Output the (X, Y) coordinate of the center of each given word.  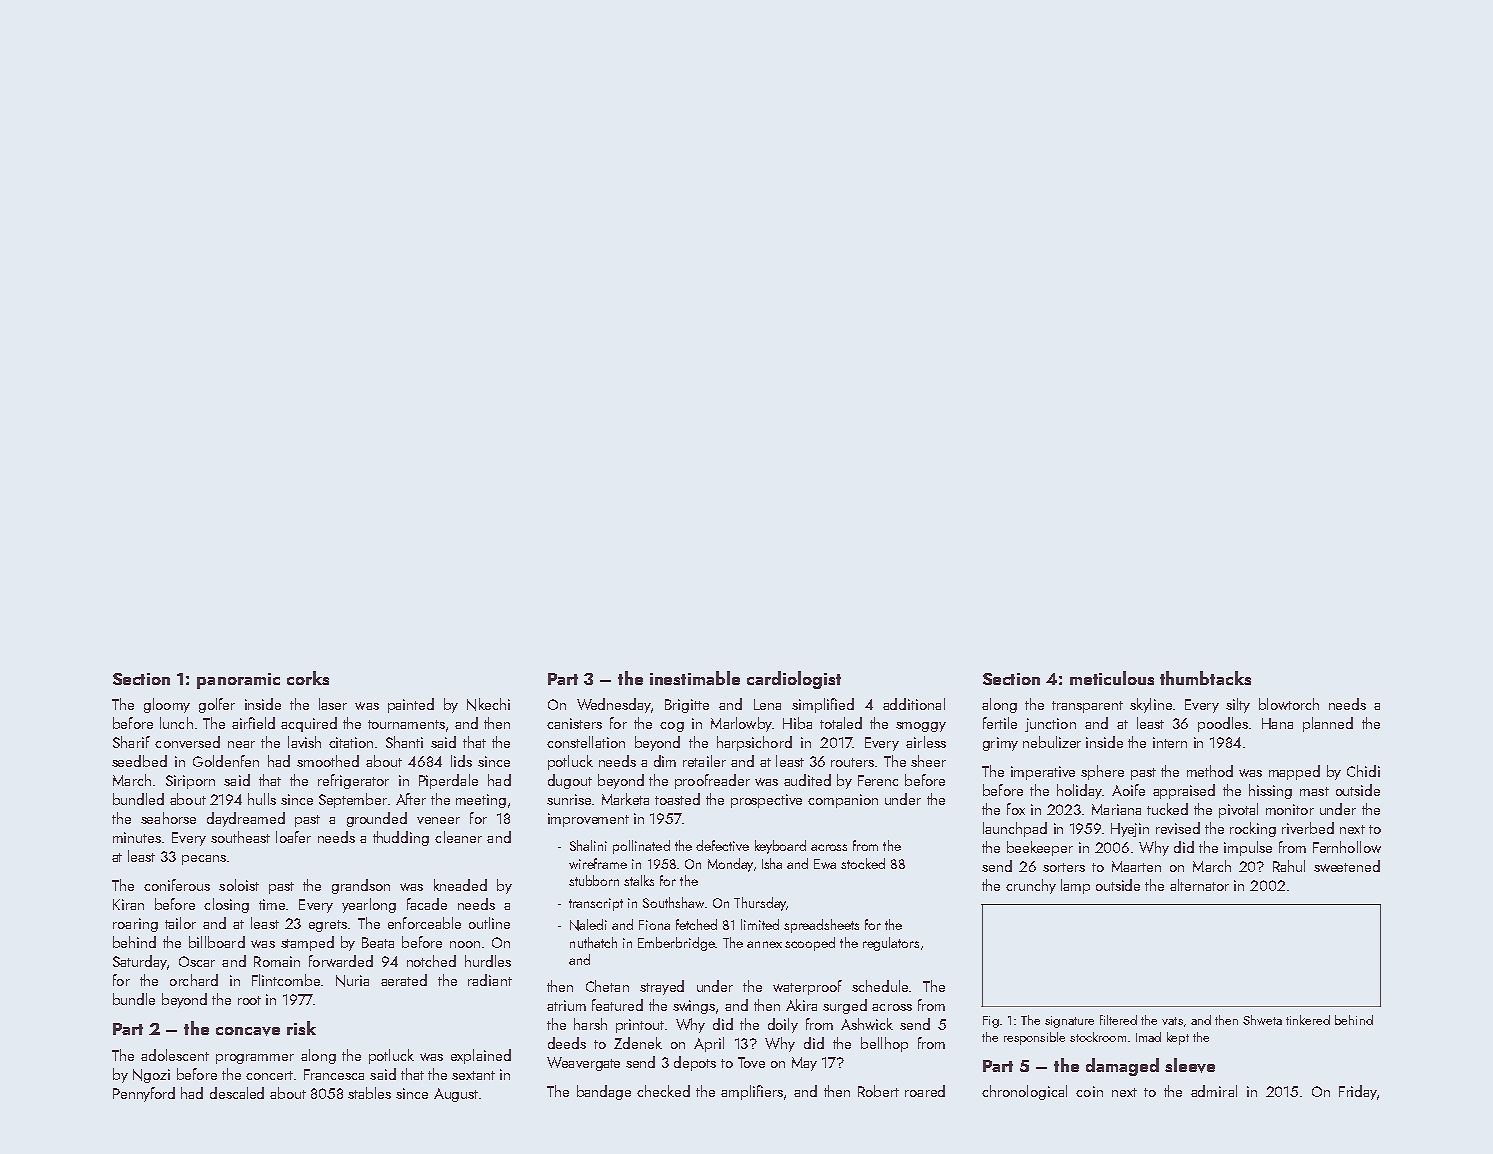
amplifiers (752, 1092)
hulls (262, 799)
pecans (204, 860)
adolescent (175, 1055)
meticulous (1112, 678)
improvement (588, 820)
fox (1016, 809)
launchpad (1015, 829)
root (249, 1000)
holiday (1079, 791)
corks (308, 678)
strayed (662, 987)
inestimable (695, 678)
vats (1172, 1021)
